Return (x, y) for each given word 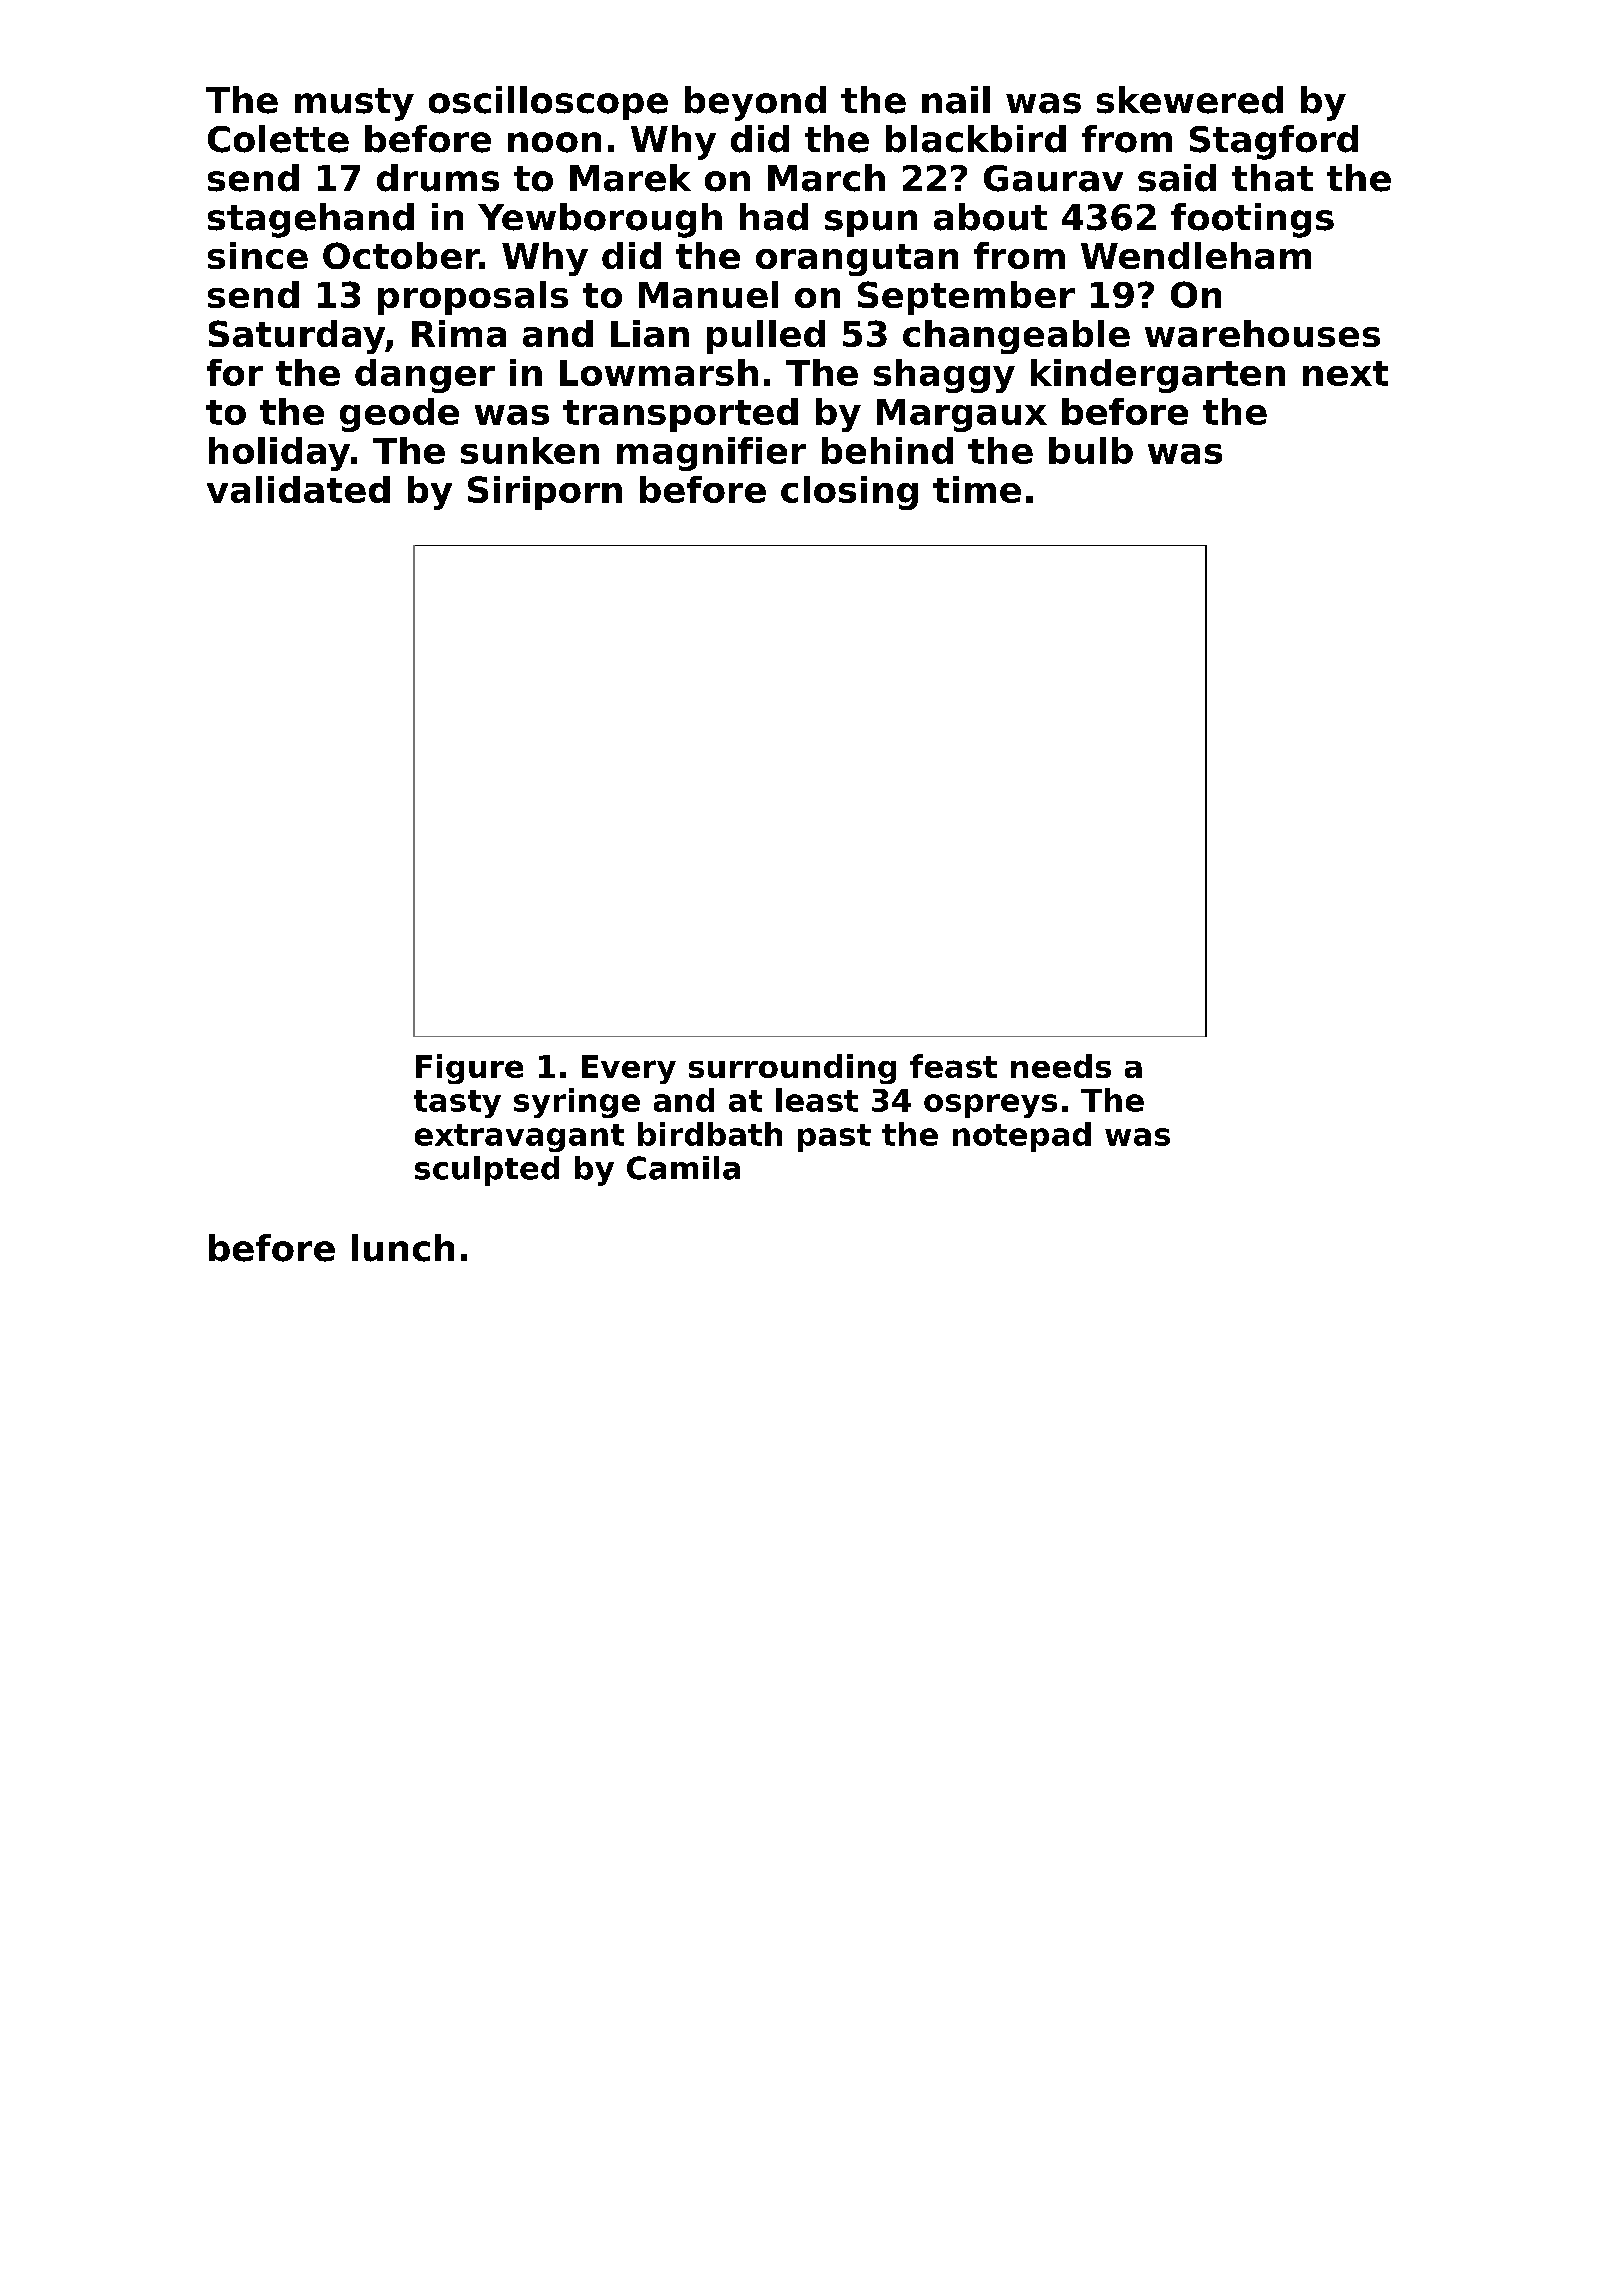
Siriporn (545, 493)
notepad (1022, 1137)
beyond (755, 103)
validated (298, 489)
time (977, 489)
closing (849, 493)
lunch (403, 1248)
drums (438, 178)
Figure (469, 1069)
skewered (1190, 100)
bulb (1091, 450)
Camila (683, 1168)
